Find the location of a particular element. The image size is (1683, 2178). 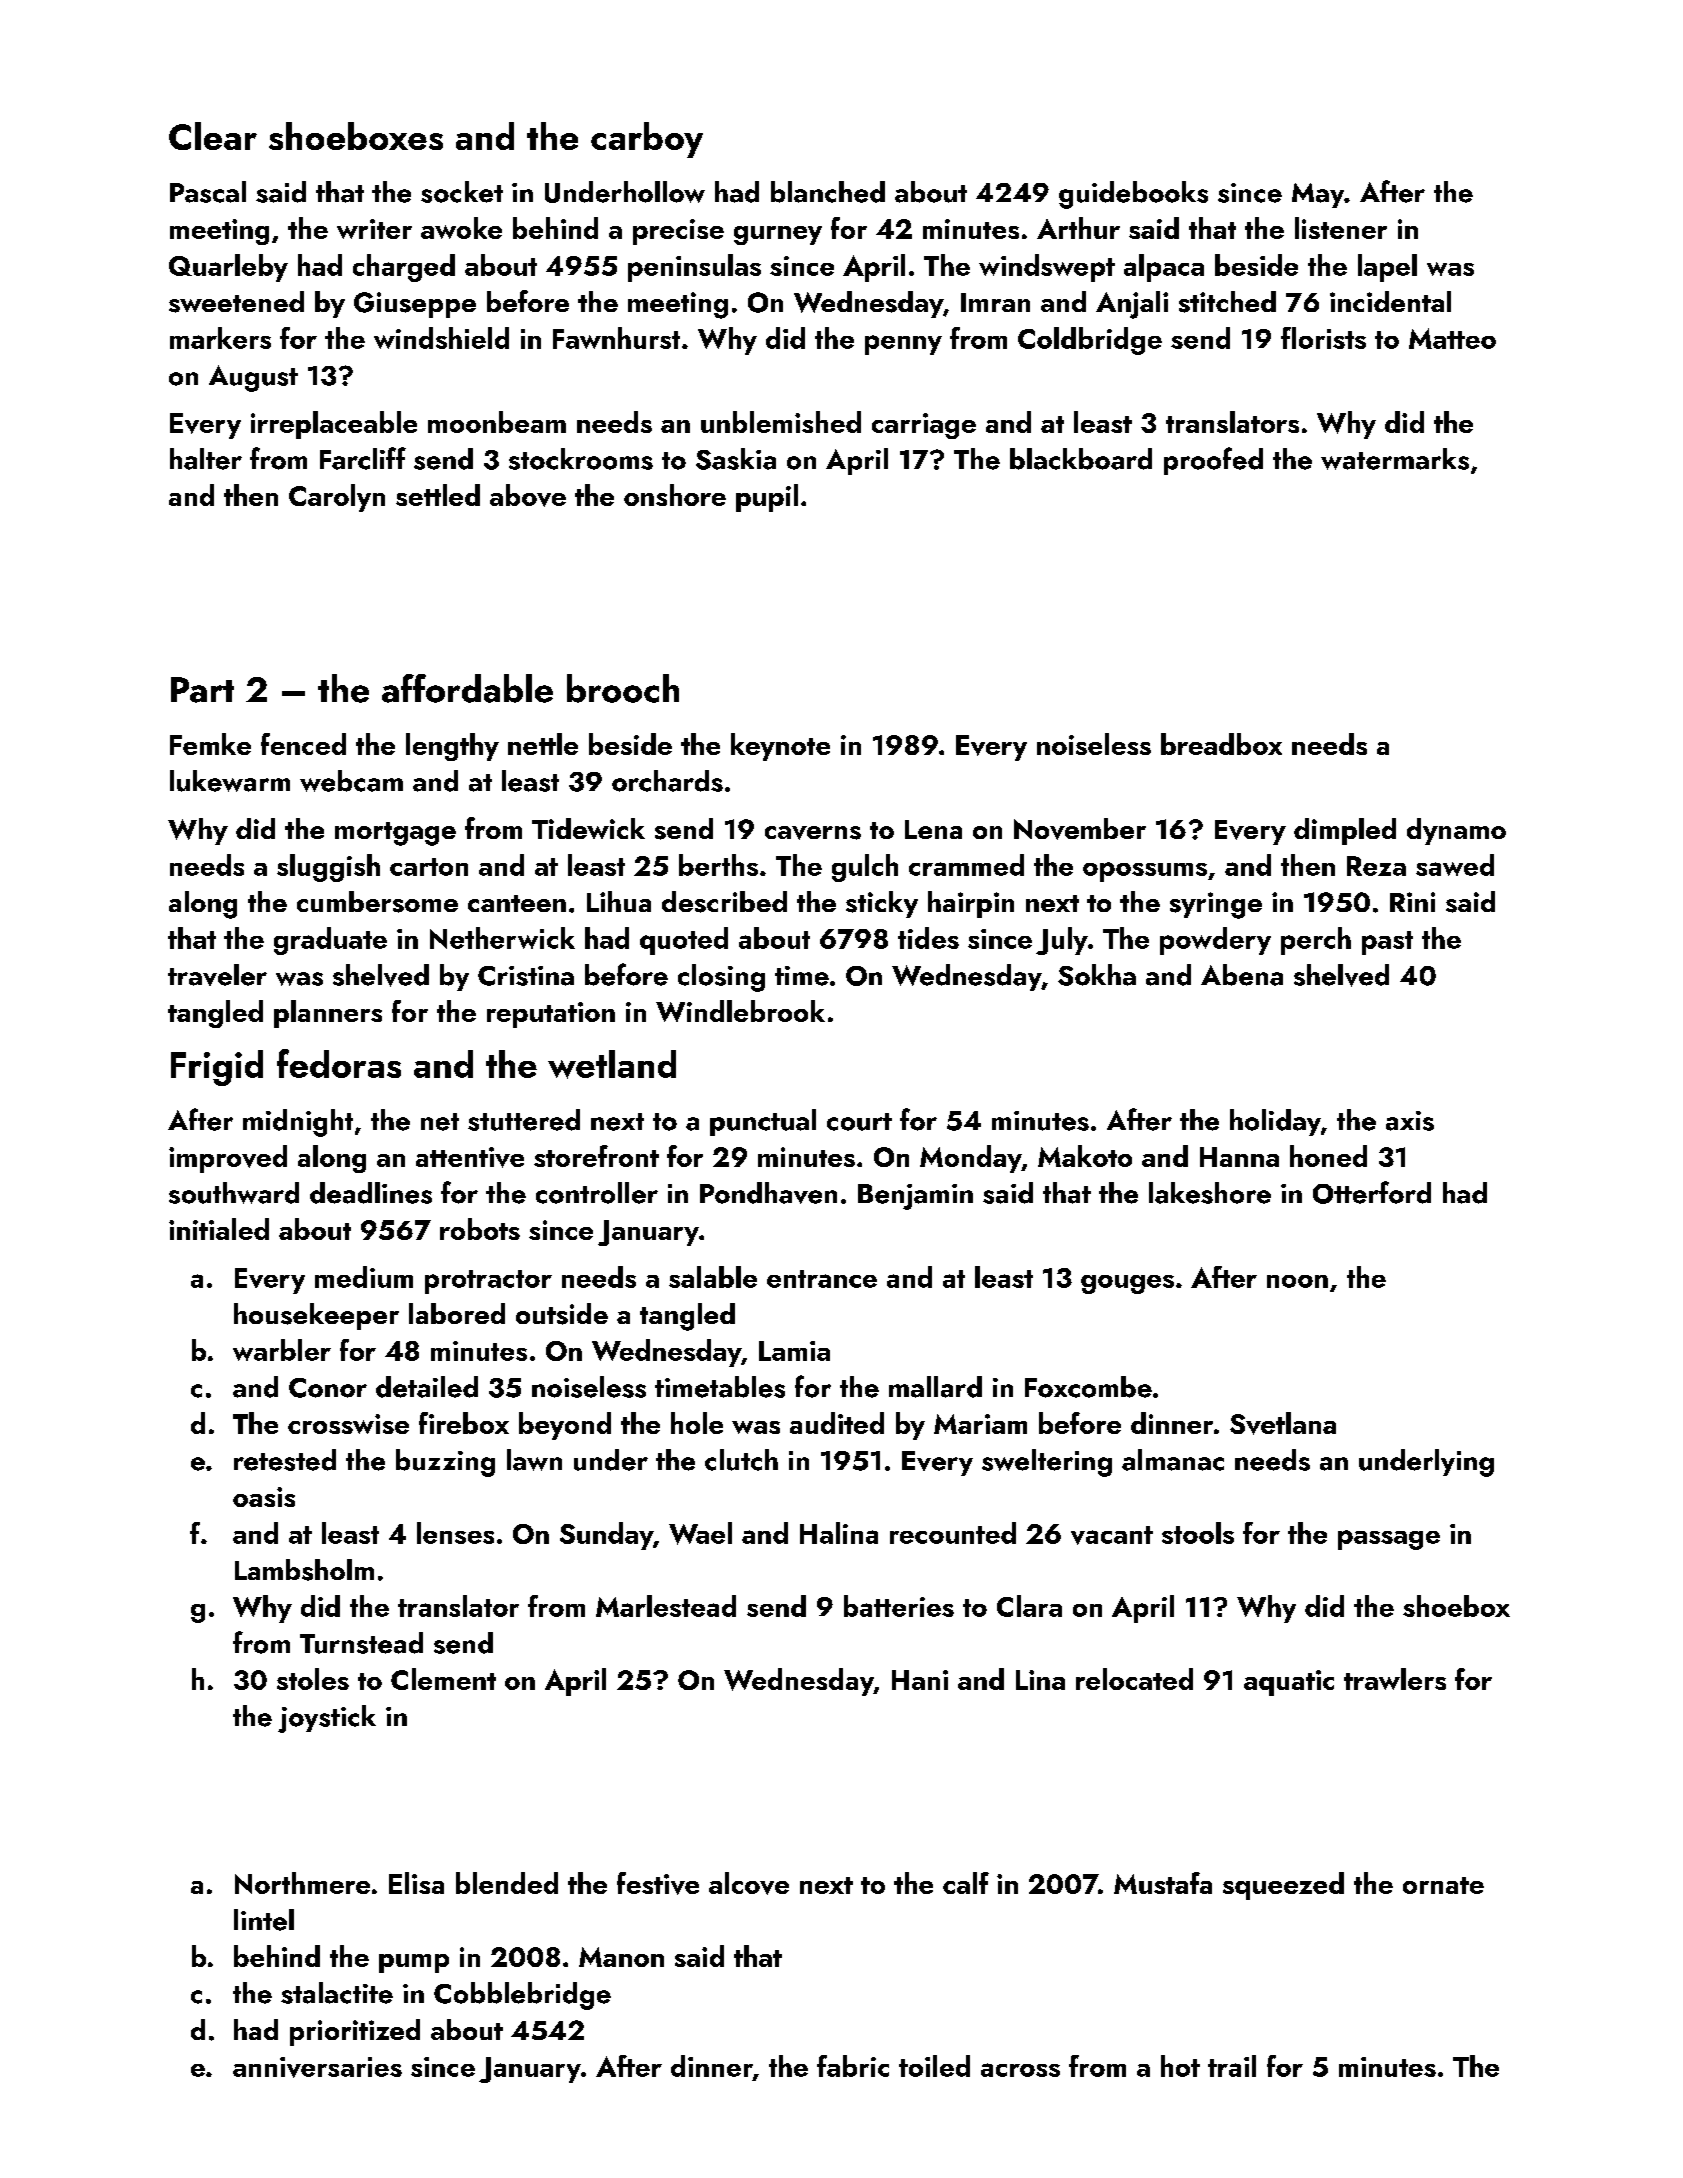

axis is located at coordinates (1410, 1121).
